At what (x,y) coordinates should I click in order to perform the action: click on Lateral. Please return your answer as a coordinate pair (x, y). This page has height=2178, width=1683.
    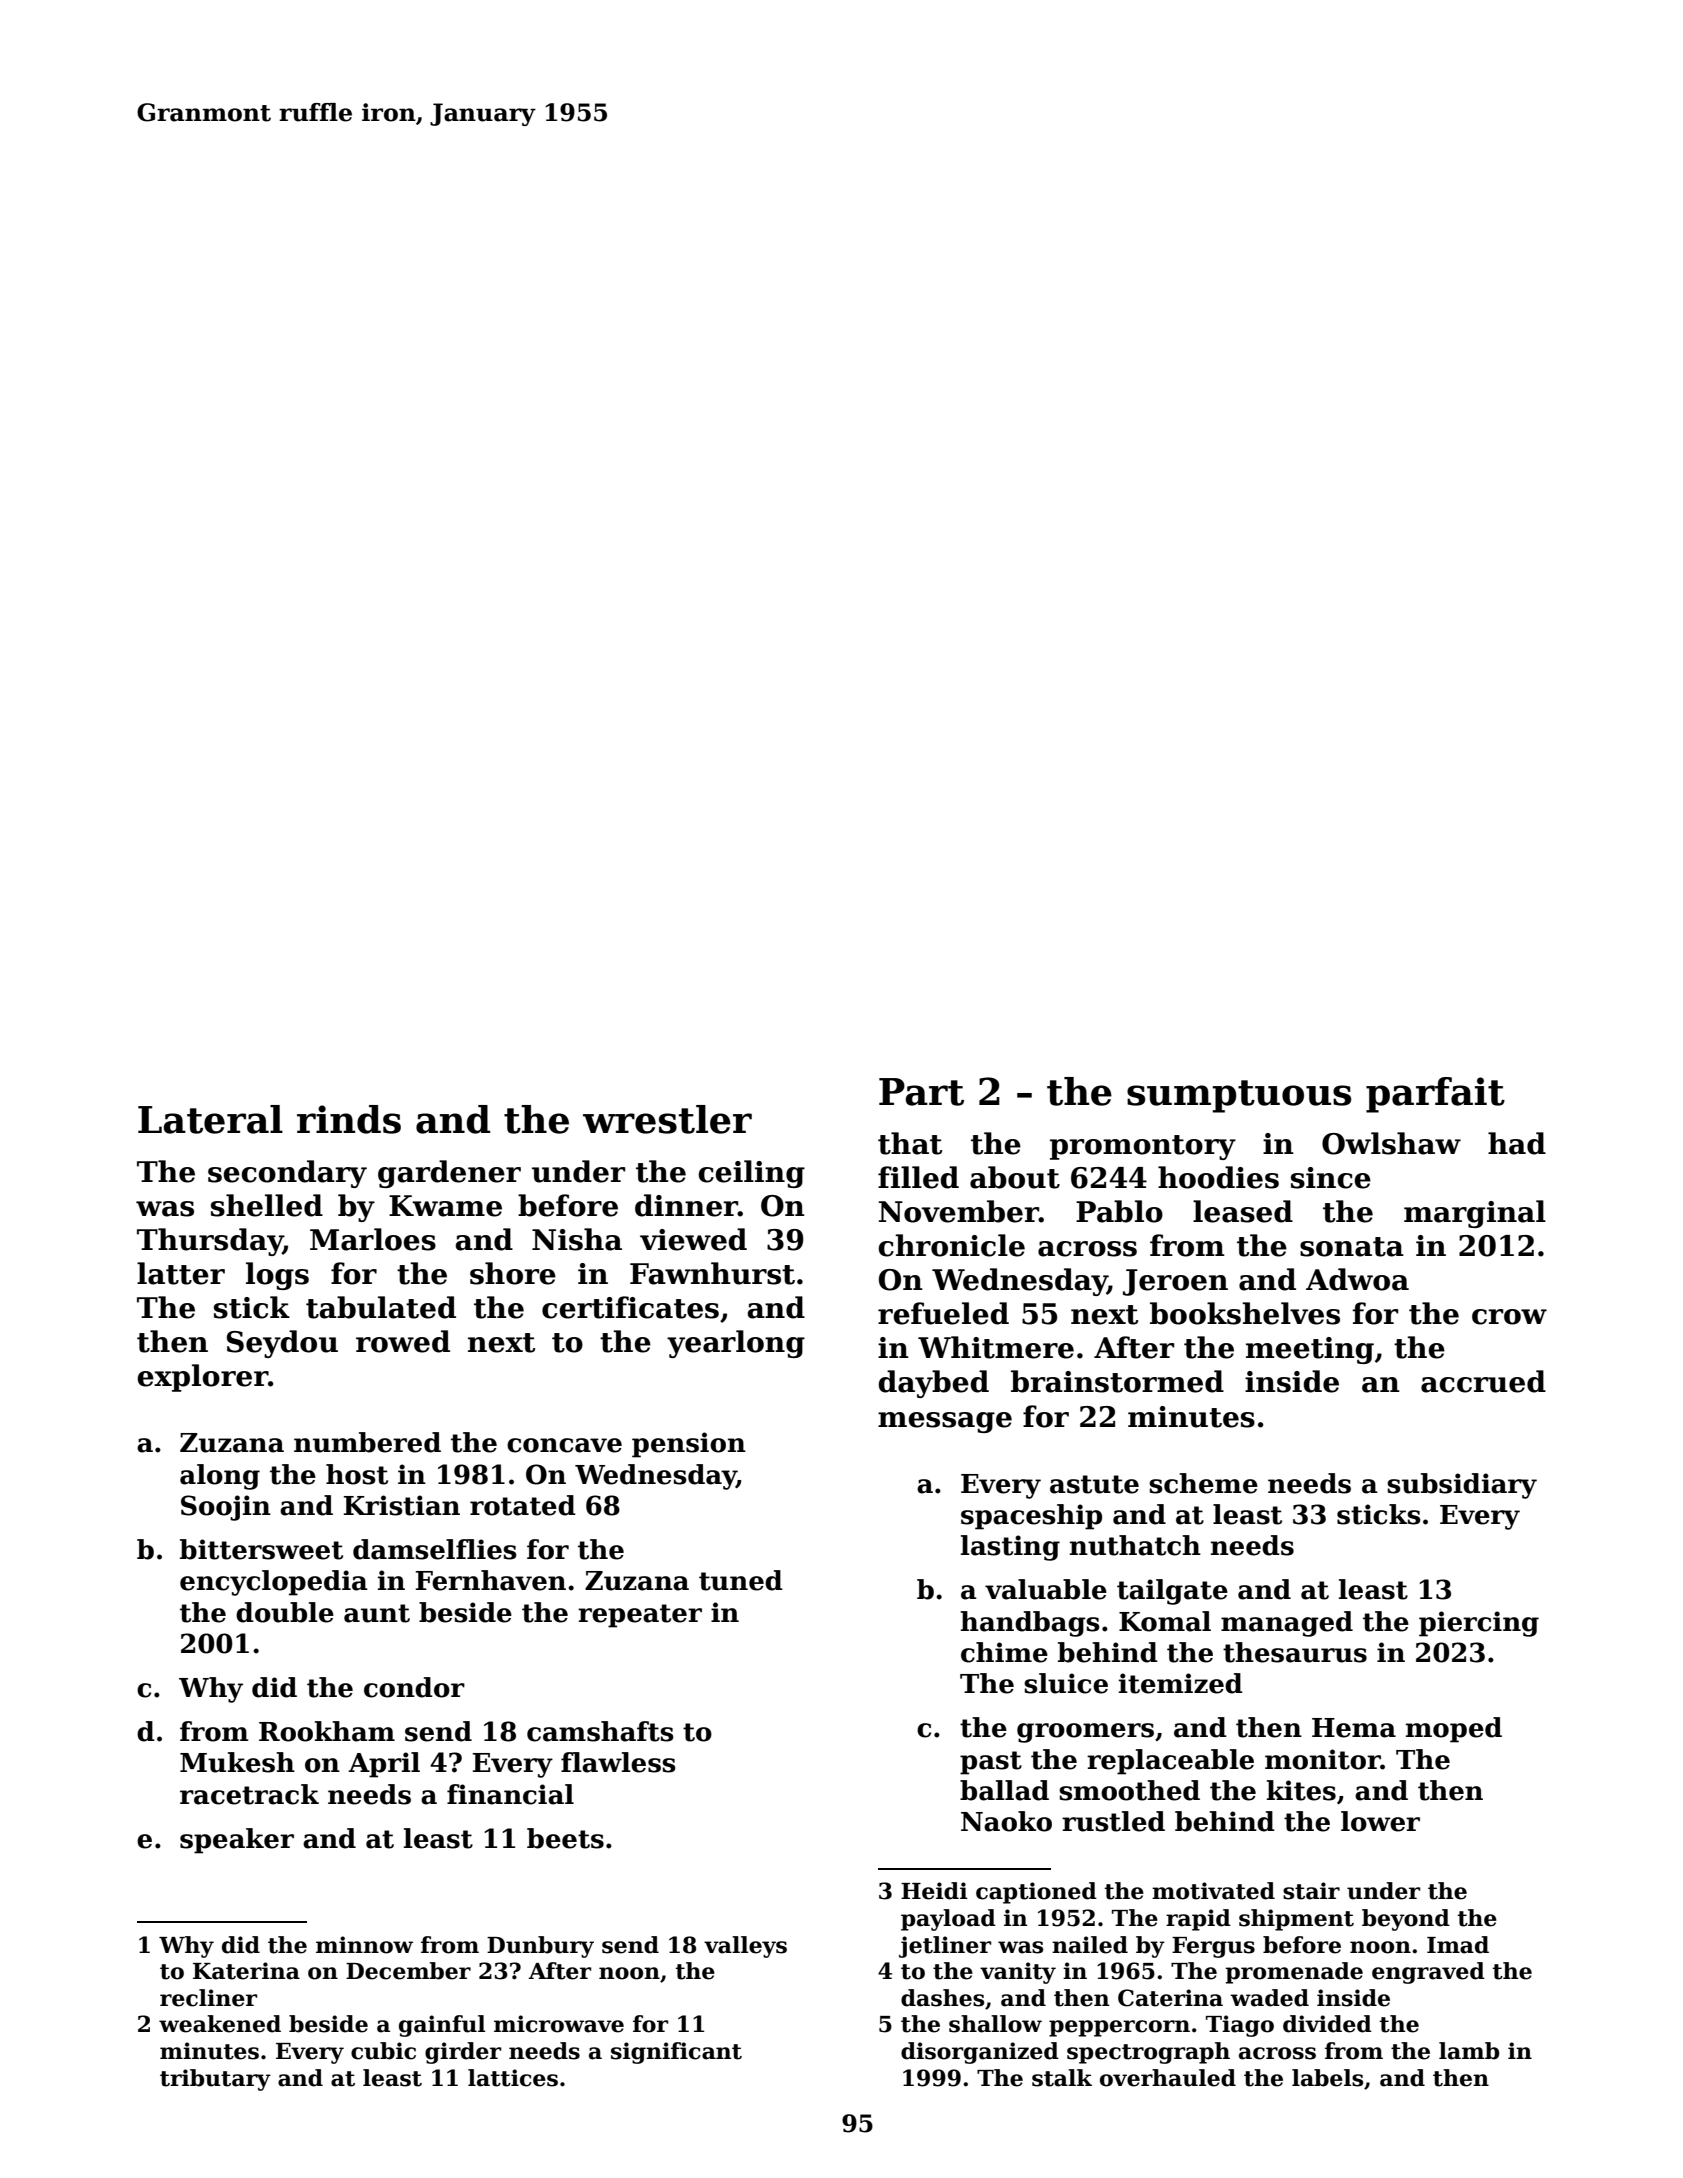
    Looking at the image, I should click on (210, 1119).
